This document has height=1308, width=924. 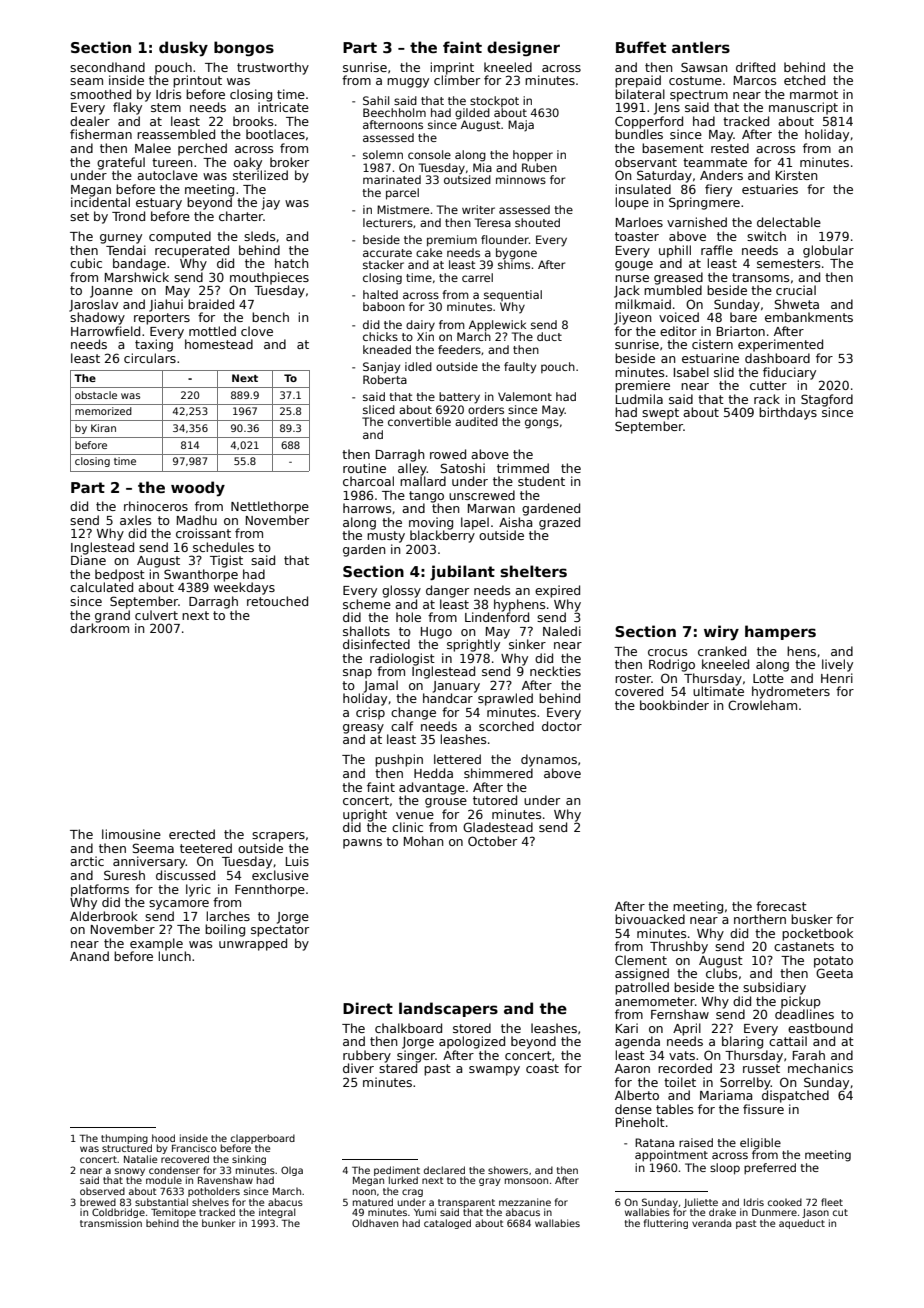 I want to click on culvert, so click(x=156, y=615).
